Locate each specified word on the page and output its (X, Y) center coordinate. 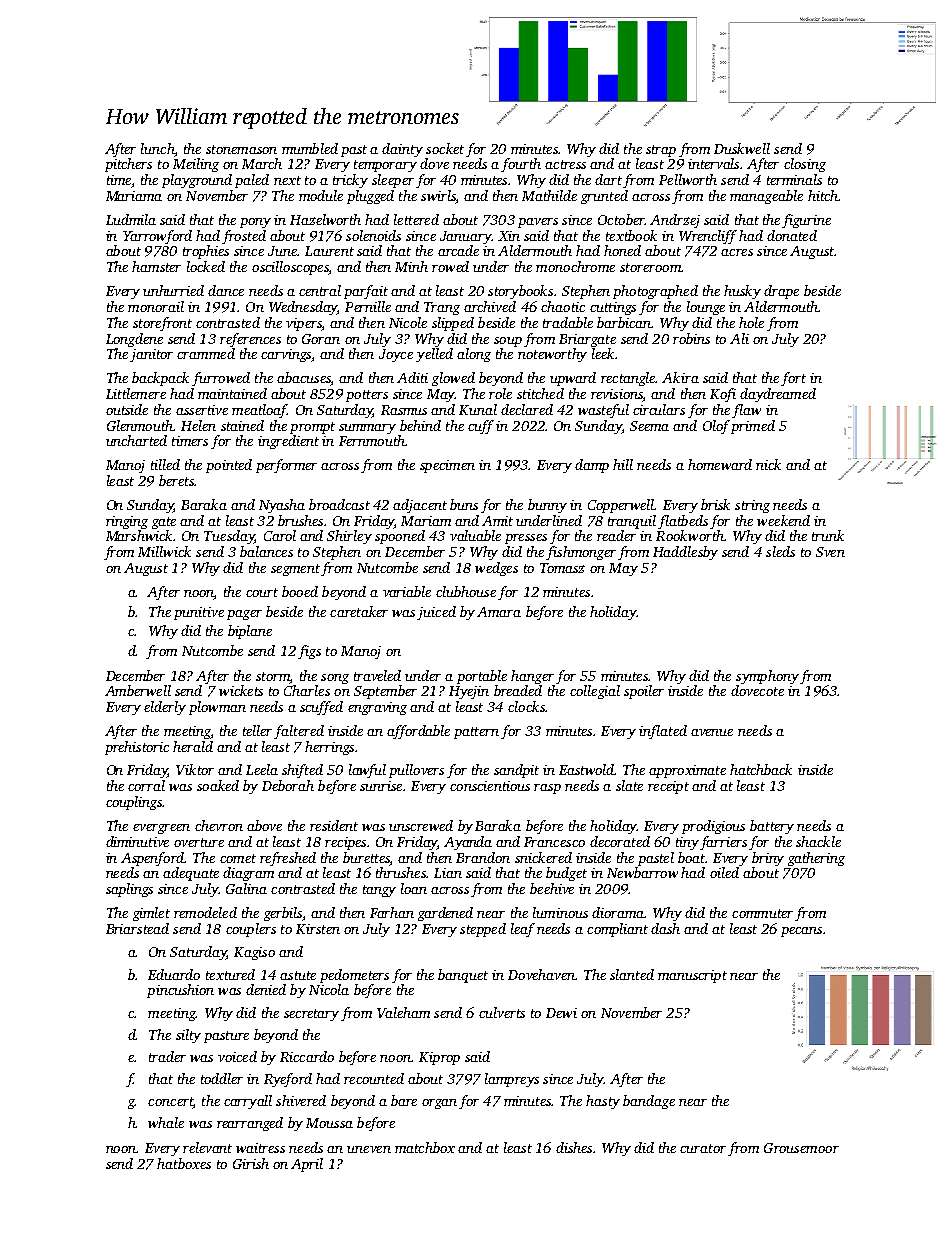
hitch (823, 195)
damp (592, 466)
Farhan (392, 912)
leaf (523, 930)
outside (127, 409)
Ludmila (131, 219)
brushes (300, 520)
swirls (438, 195)
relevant (207, 1147)
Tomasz (562, 568)
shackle (818, 841)
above (264, 825)
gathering (816, 859)
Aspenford (152, 859)
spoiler (644, 692)
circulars (659, 409)
